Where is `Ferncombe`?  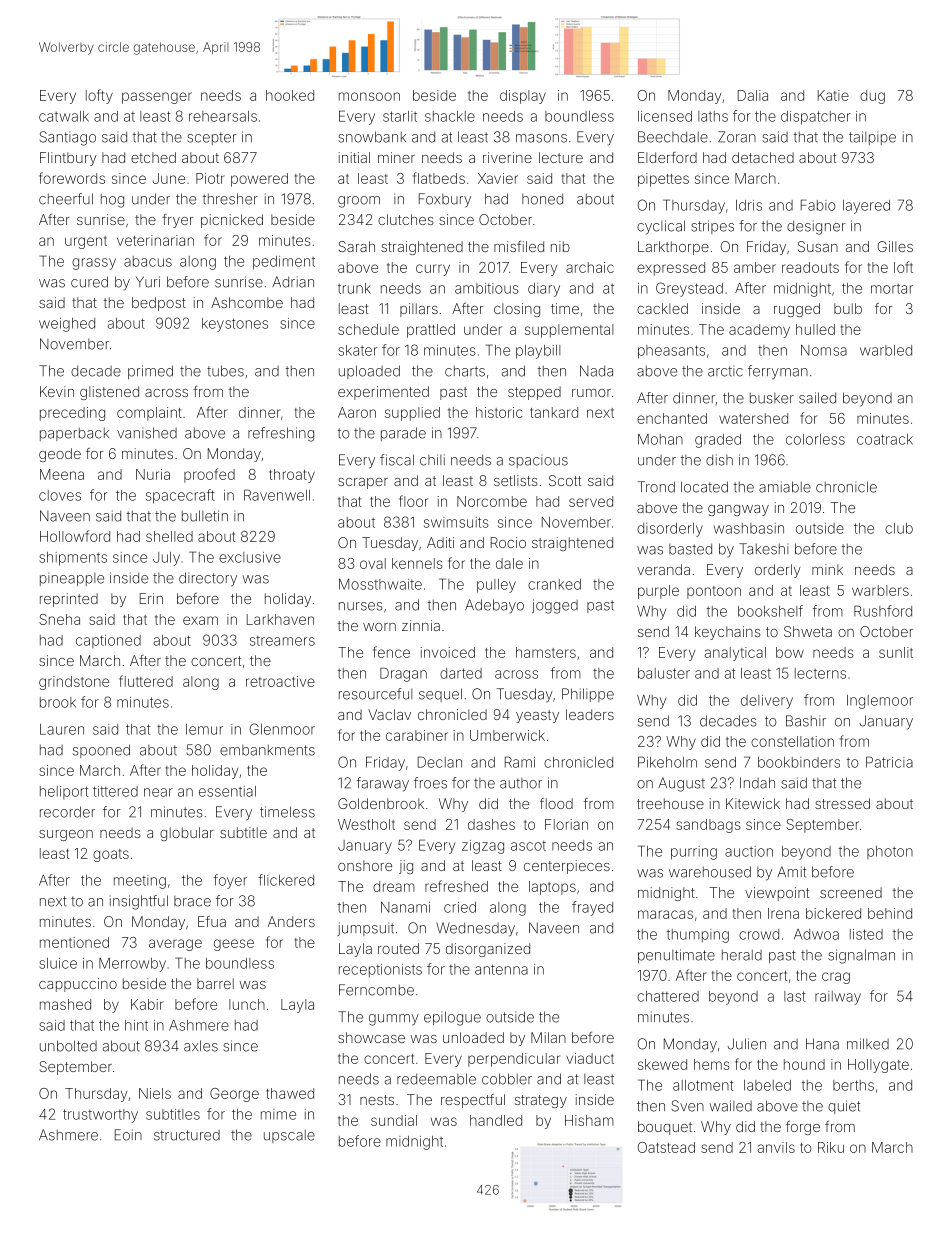
Ferncombe is located at coordinates (376, 990).
